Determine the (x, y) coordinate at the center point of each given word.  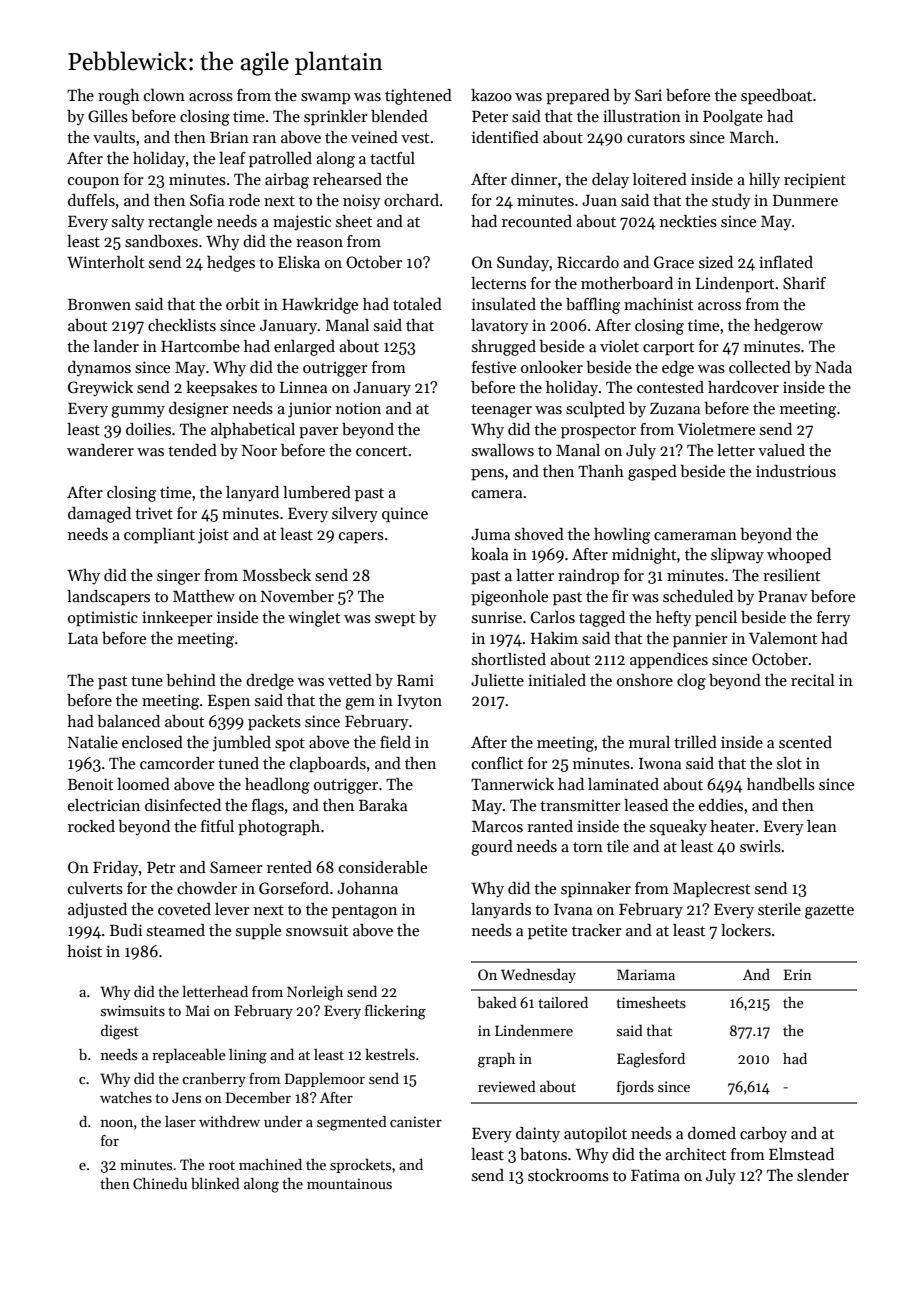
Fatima (655, 1175)
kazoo (491, 95)
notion (358, 408)
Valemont (783, 638)
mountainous (349, 1183)
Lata (83, 638)
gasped (652, 473)
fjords (635, 1088)
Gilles (108, 116)
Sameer (236, 867)
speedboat (776, 97)
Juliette (497, 680)
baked (497, 1002)
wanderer (100, 450)
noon (117, 1123)
